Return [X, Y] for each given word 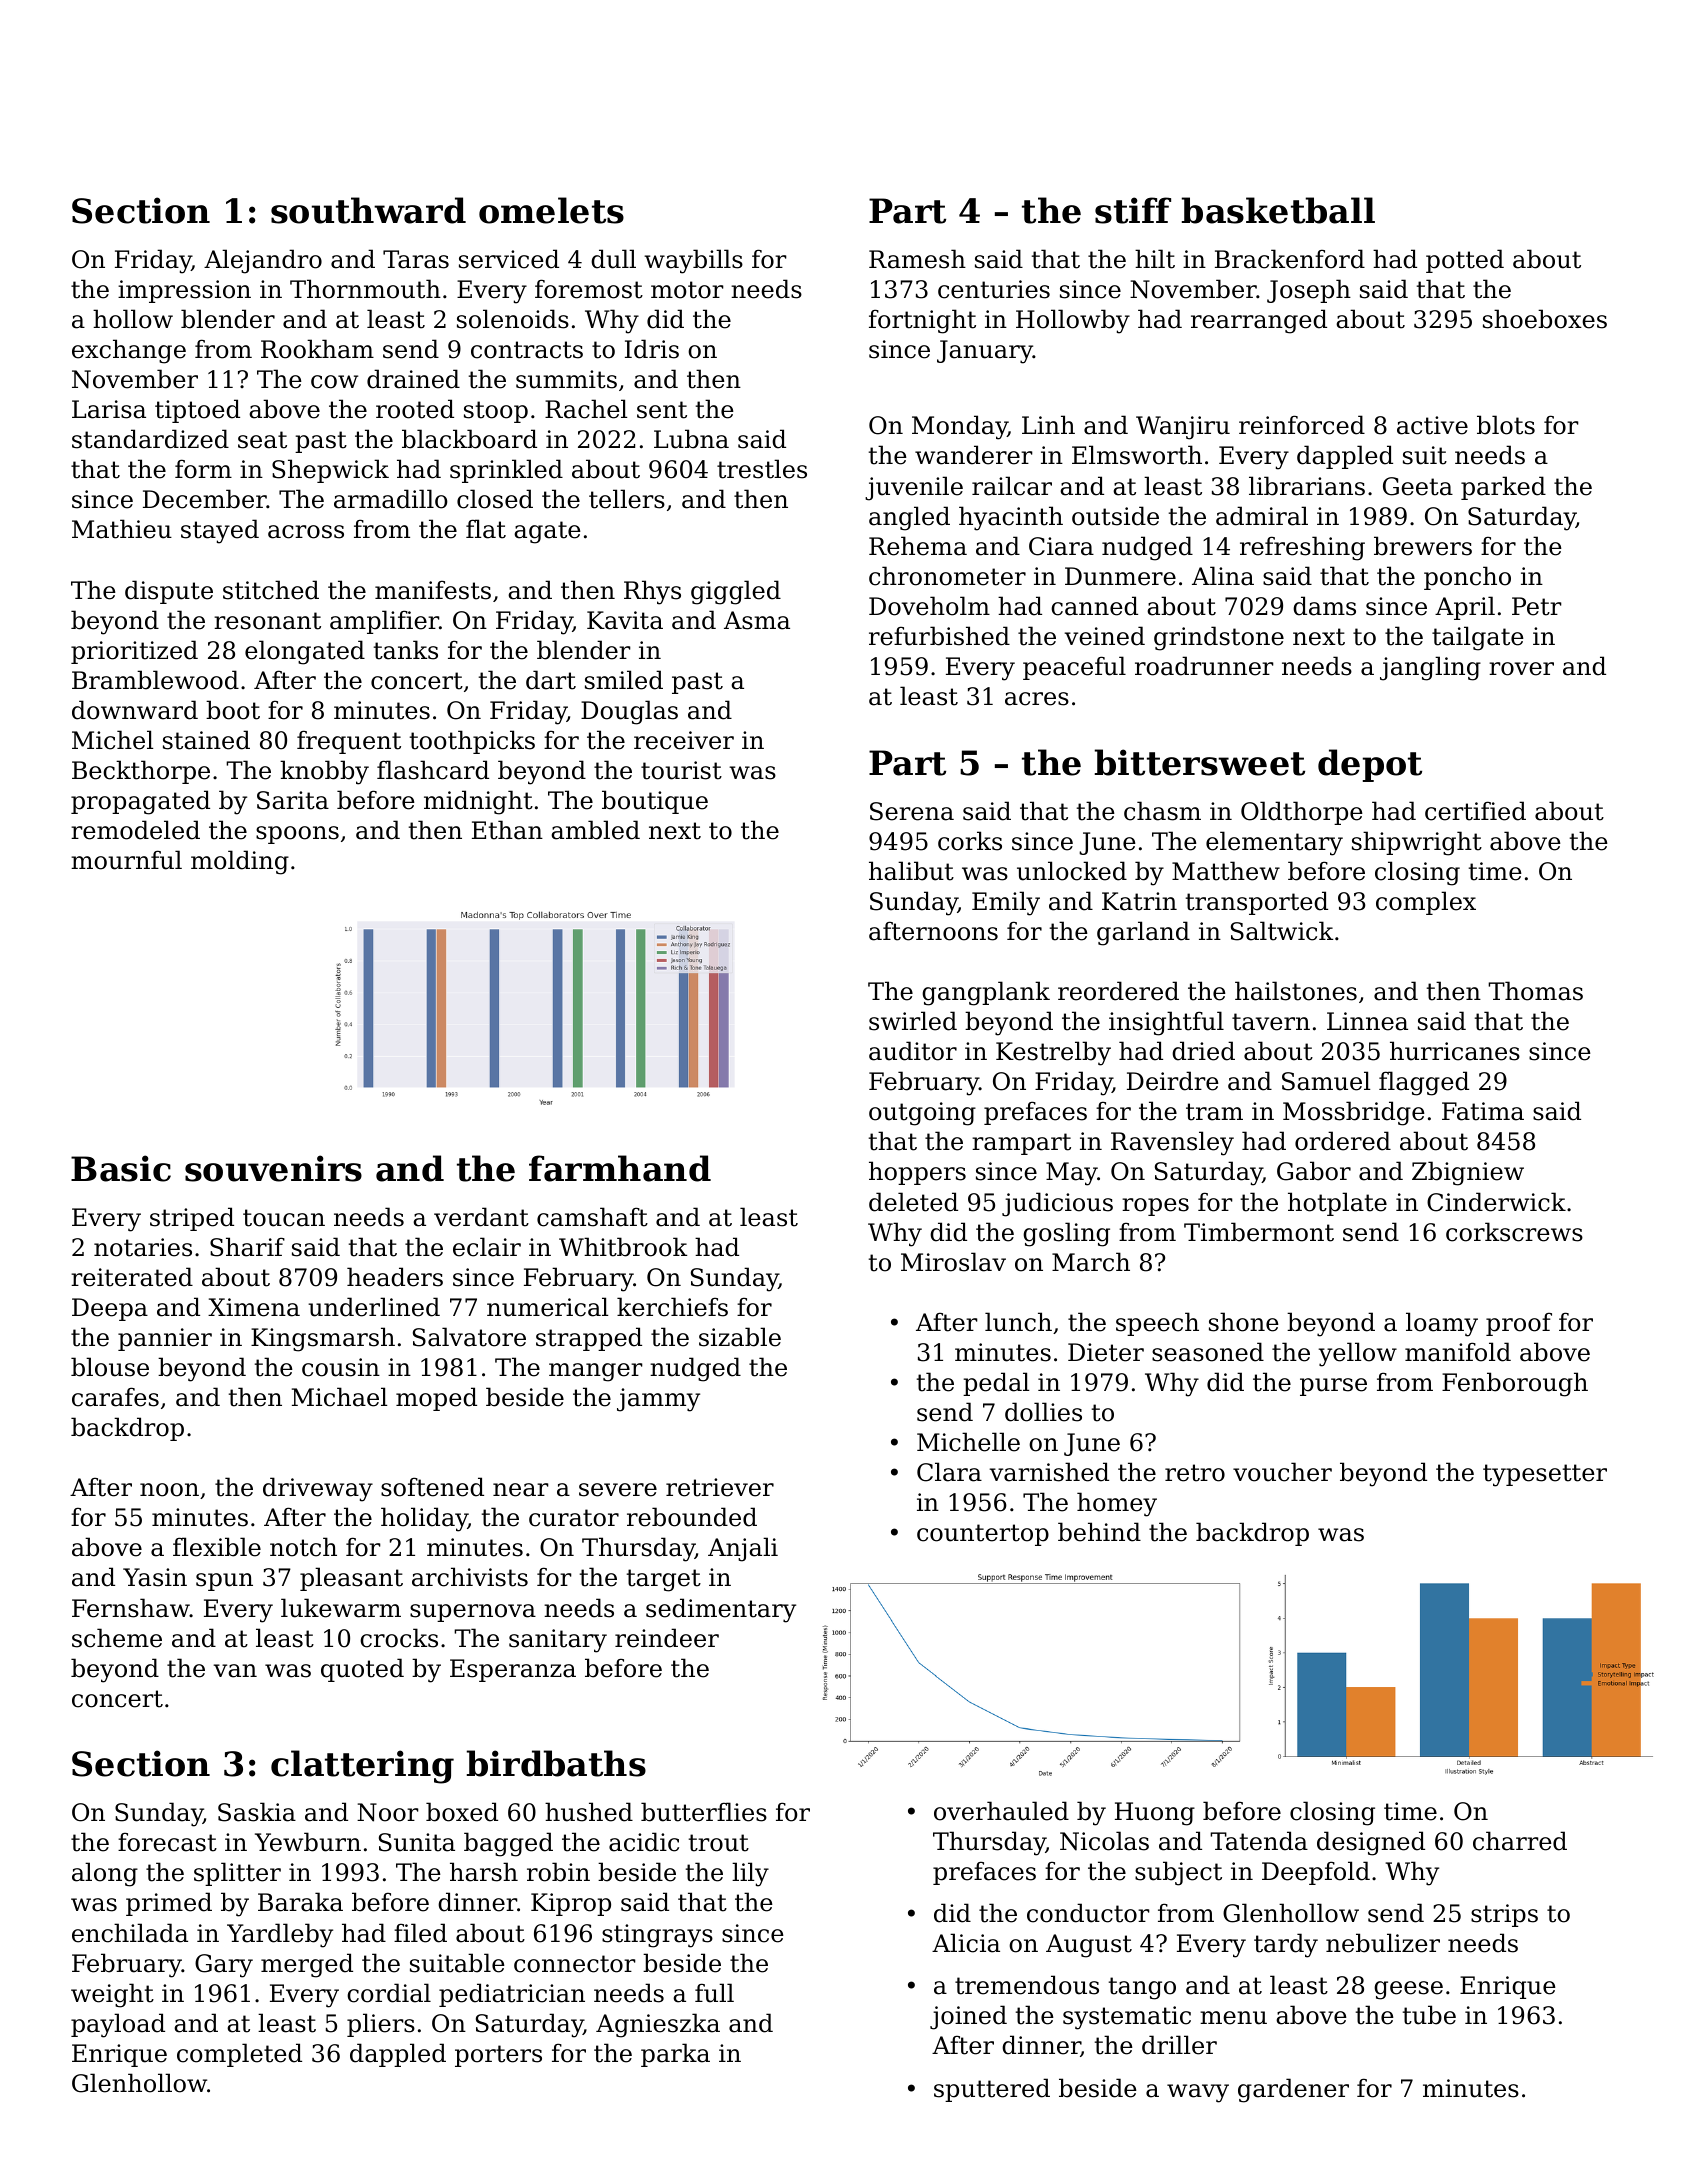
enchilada [130, 1933]
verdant [481, 1217]
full [714, 1993]
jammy [658, 1400]
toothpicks [472, 742]
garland [1143, 933]
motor [687, 290]
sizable [740, 1337]
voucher [1282, 1472]
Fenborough [1515, 1384]
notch [303, 1547]
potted [1465, 261]
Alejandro [263, 261]
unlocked [1072, 871]
